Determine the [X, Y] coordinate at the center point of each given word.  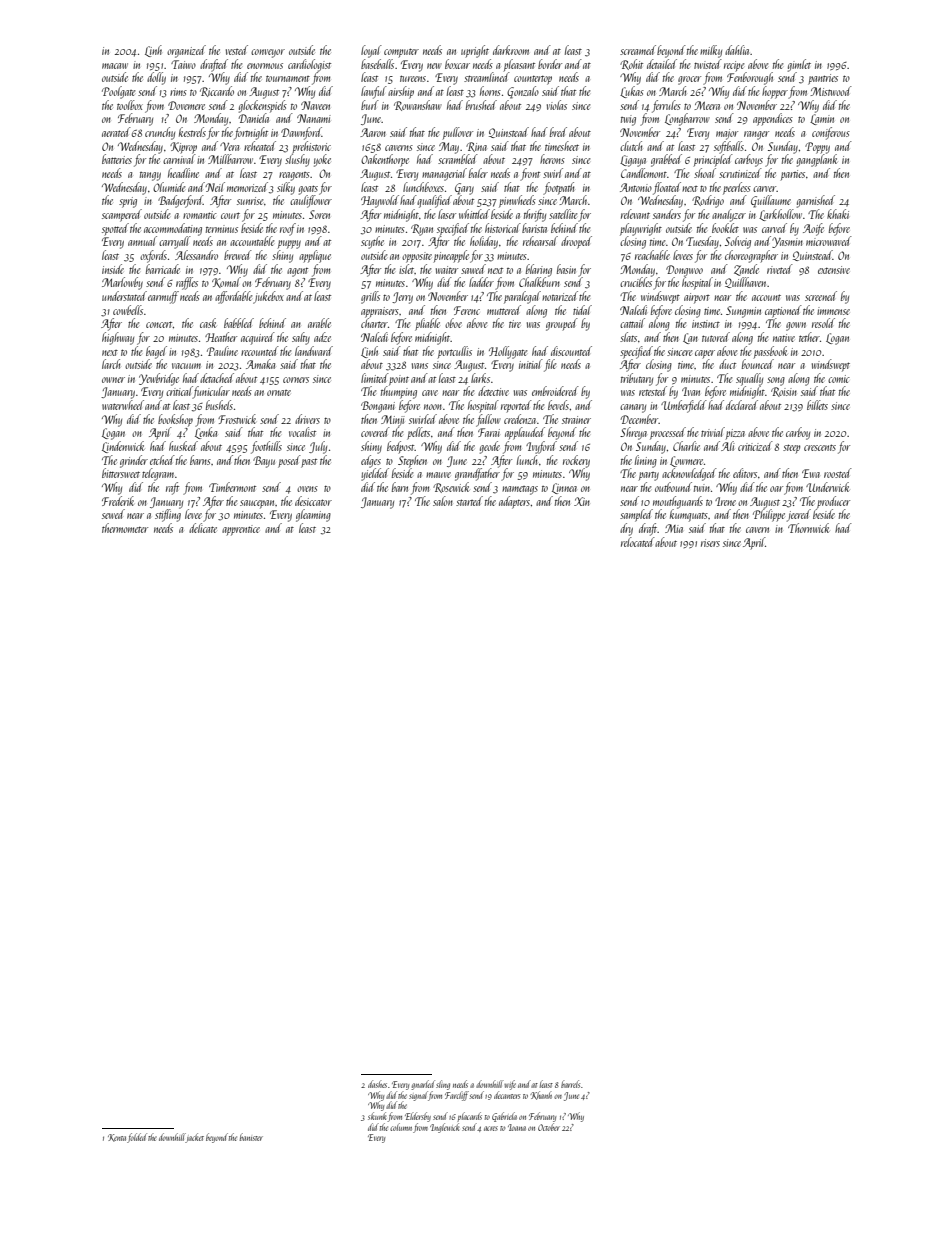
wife [510, 1085]
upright [475, 51]
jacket [195, 1138]
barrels [570, 1084]
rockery [576, 461]
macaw [115, 66]
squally [749, 379]
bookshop [175, 420]
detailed [662, 64]
